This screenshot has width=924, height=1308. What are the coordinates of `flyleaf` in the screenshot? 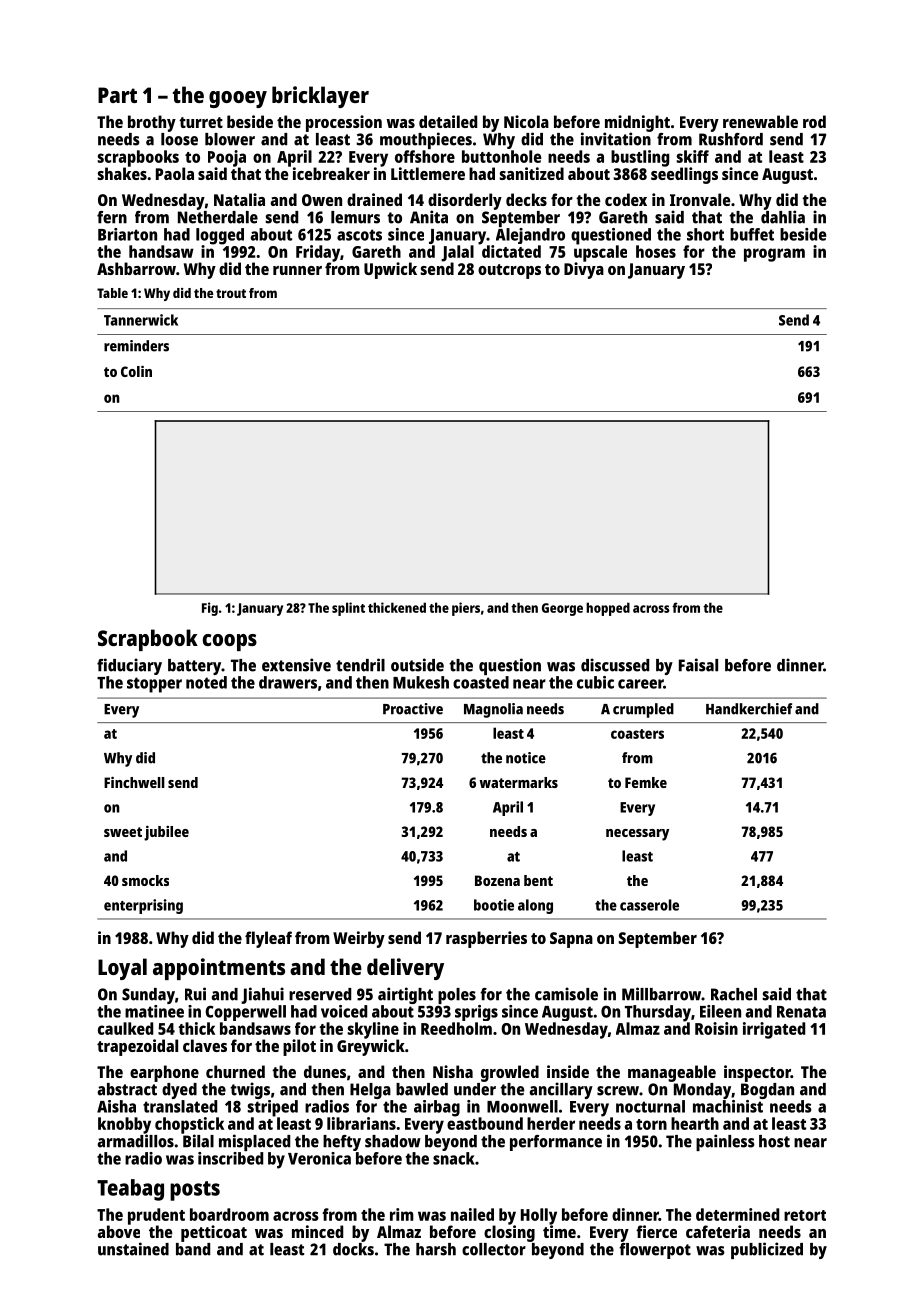 It's located at (268, 939).
